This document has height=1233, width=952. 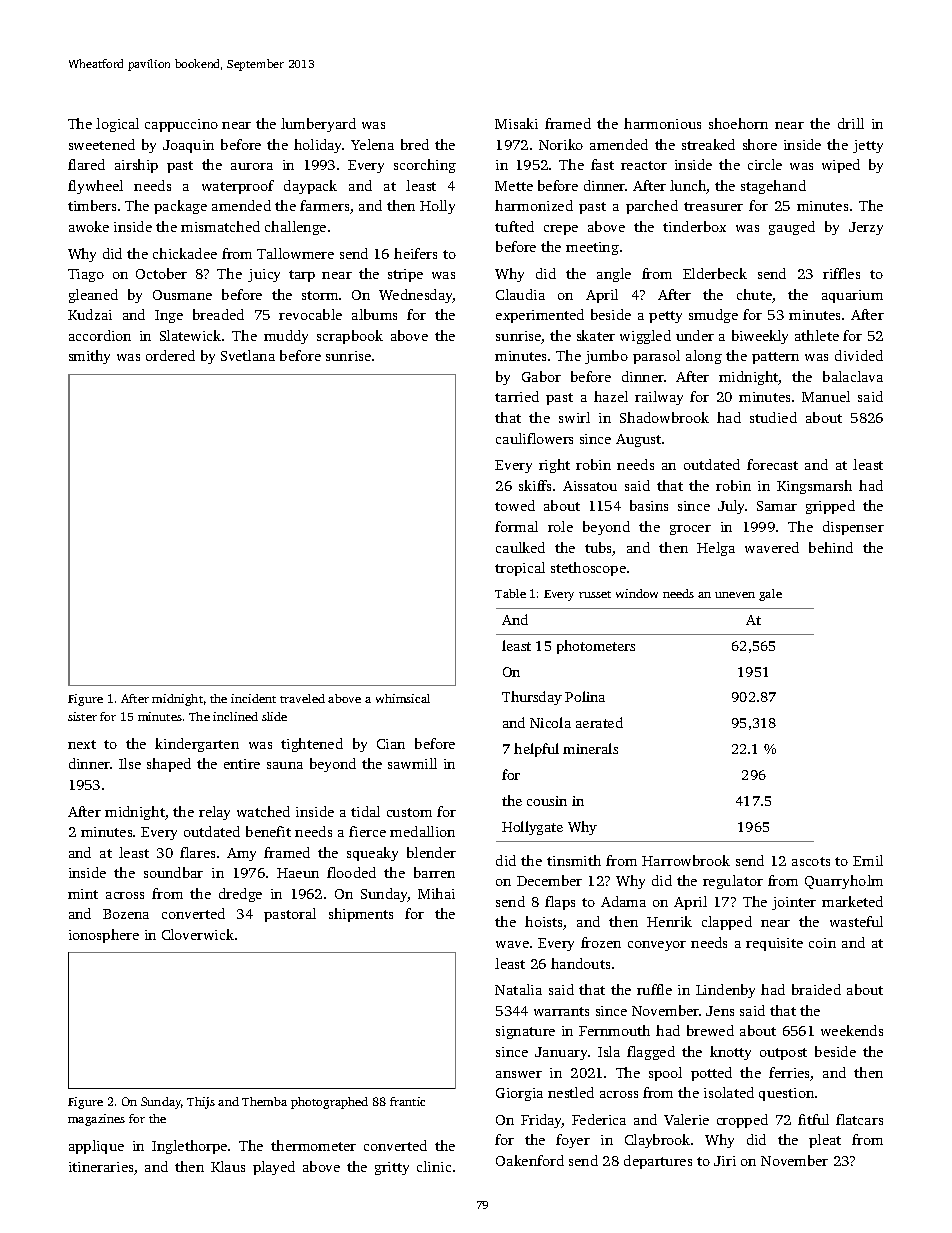 I want to click on Misaki, so click(x=516, y=123).
